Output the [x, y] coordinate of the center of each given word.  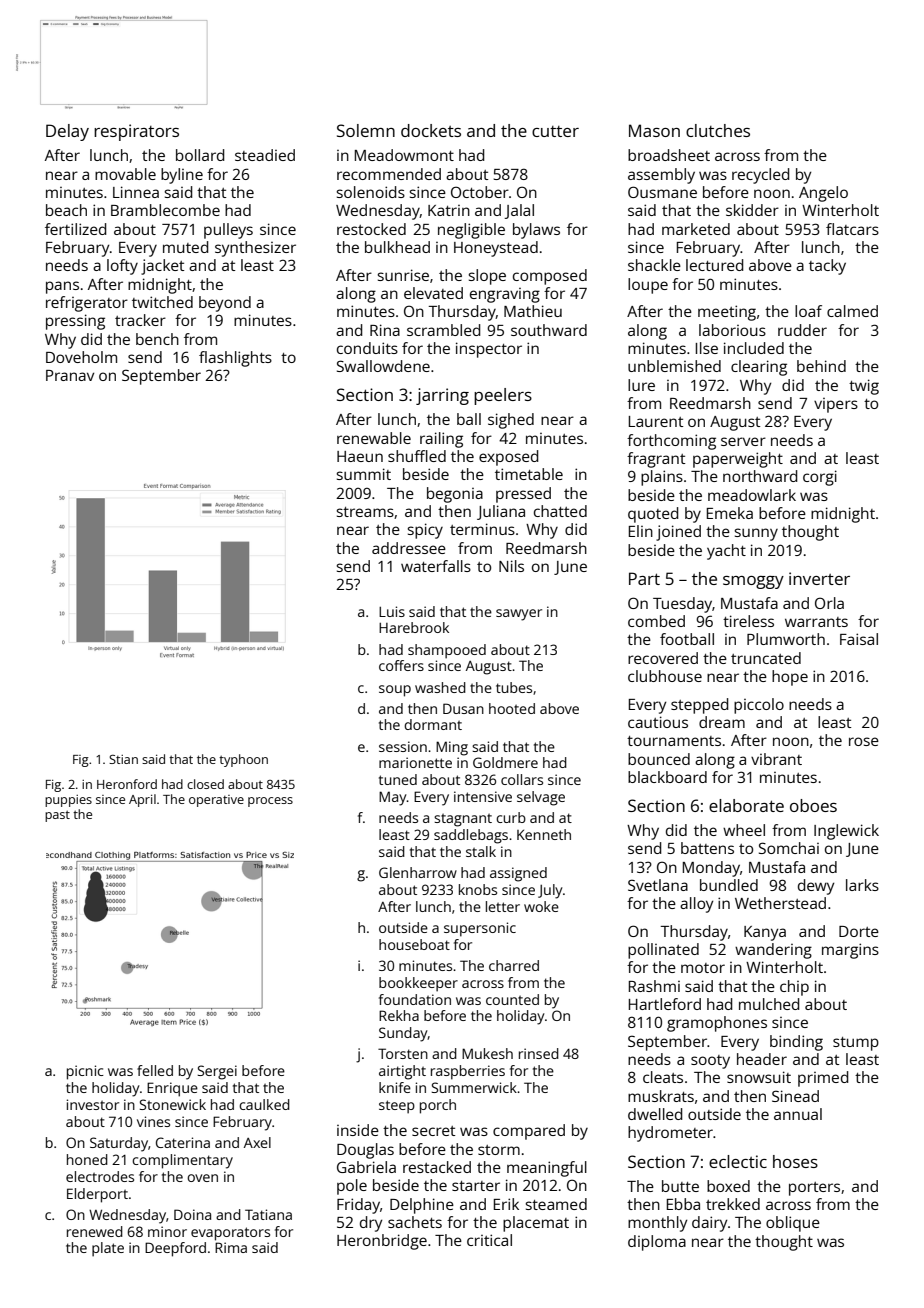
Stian [123, 759]
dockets [431, 130]
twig [864, 387]
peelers [503, 396]
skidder [752, 210]
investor [93, 1104]
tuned [398, 779]
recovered [663, 658]
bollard [200, 155]
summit [364, 474]
